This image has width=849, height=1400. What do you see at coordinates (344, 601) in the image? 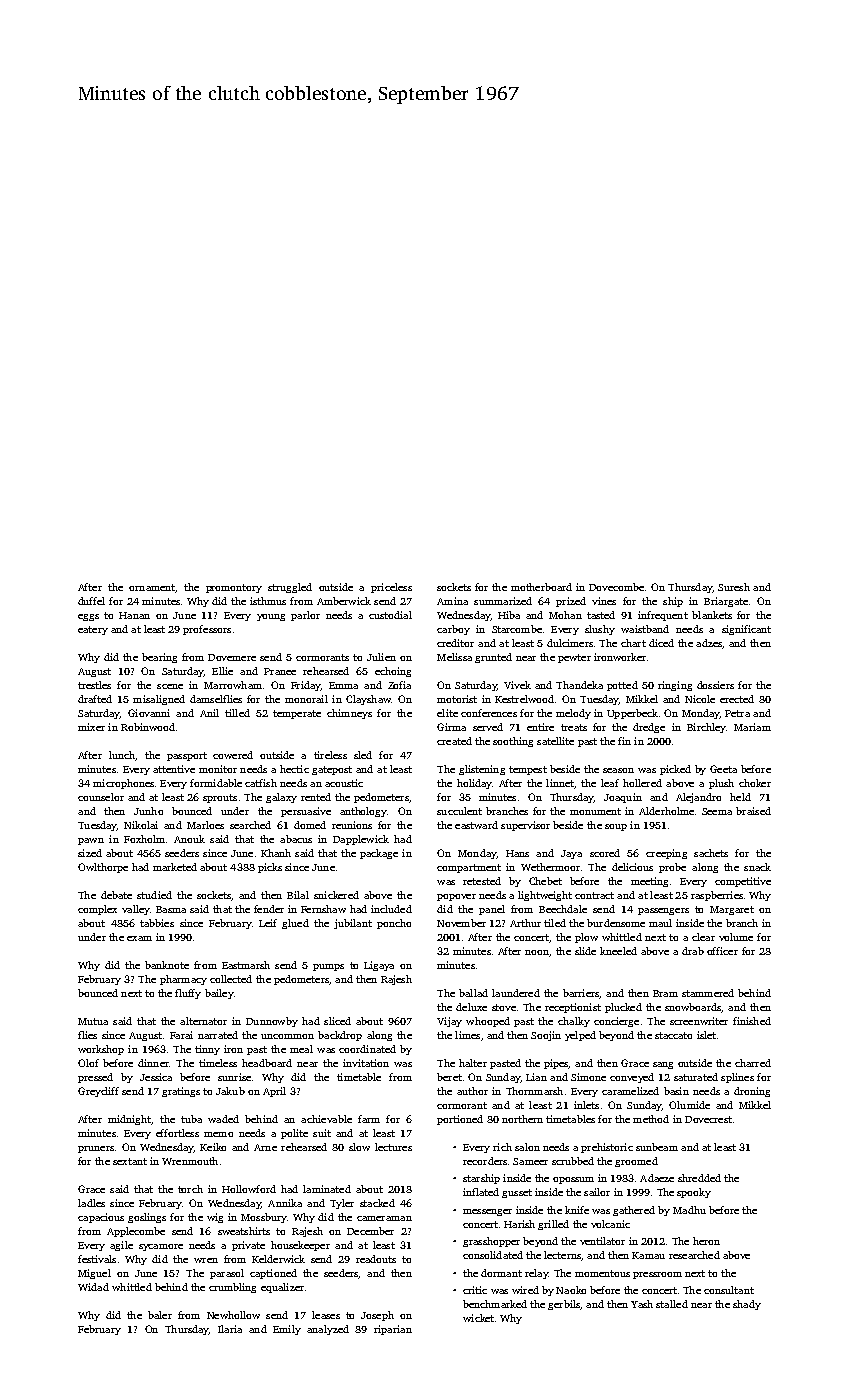
I see `Amberwick` at bounding box center [344, 601].
